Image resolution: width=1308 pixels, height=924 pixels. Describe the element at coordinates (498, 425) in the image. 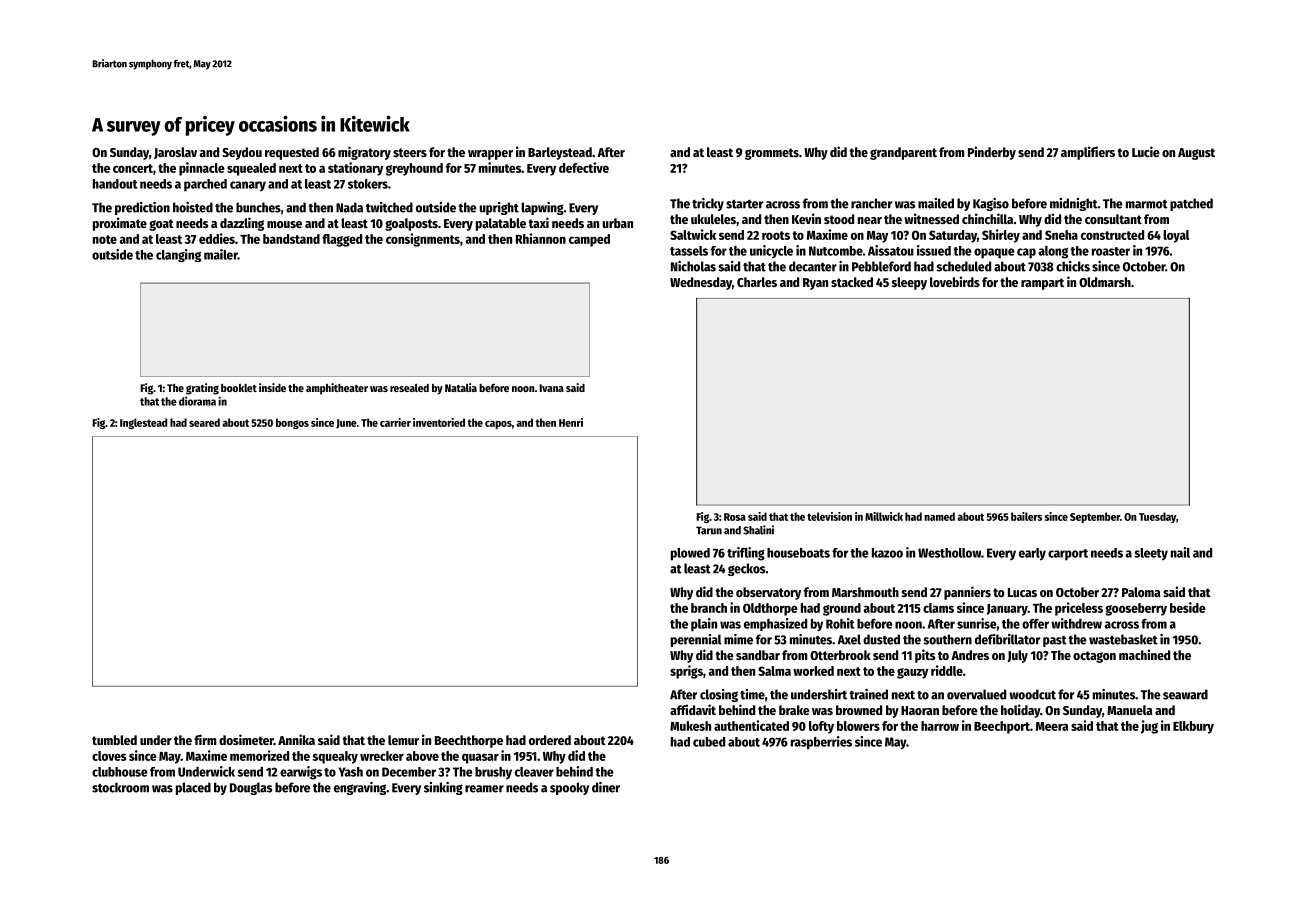

I see `capos` at that location.
